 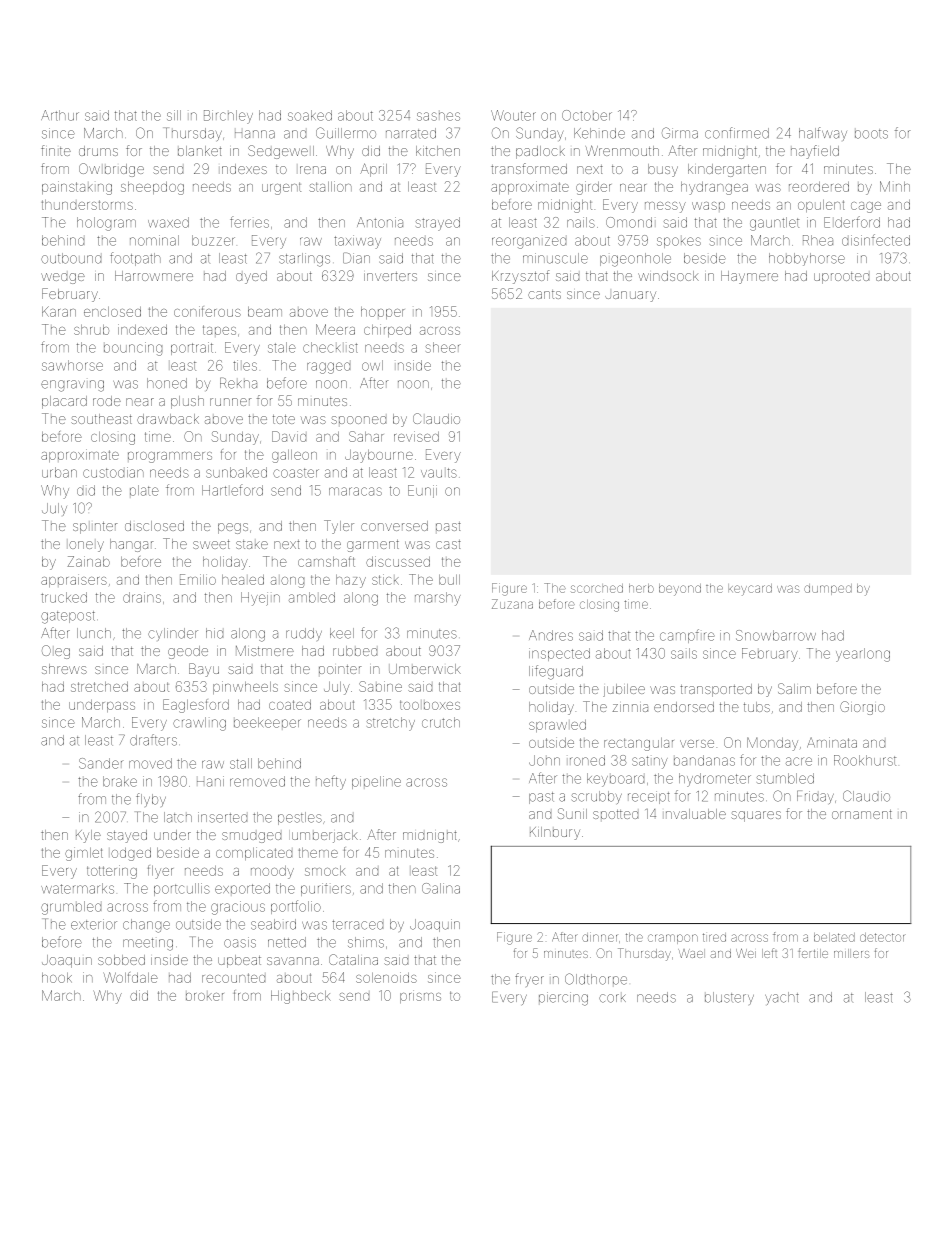 I want to click on Arthur, so click(x=60, y=115).
